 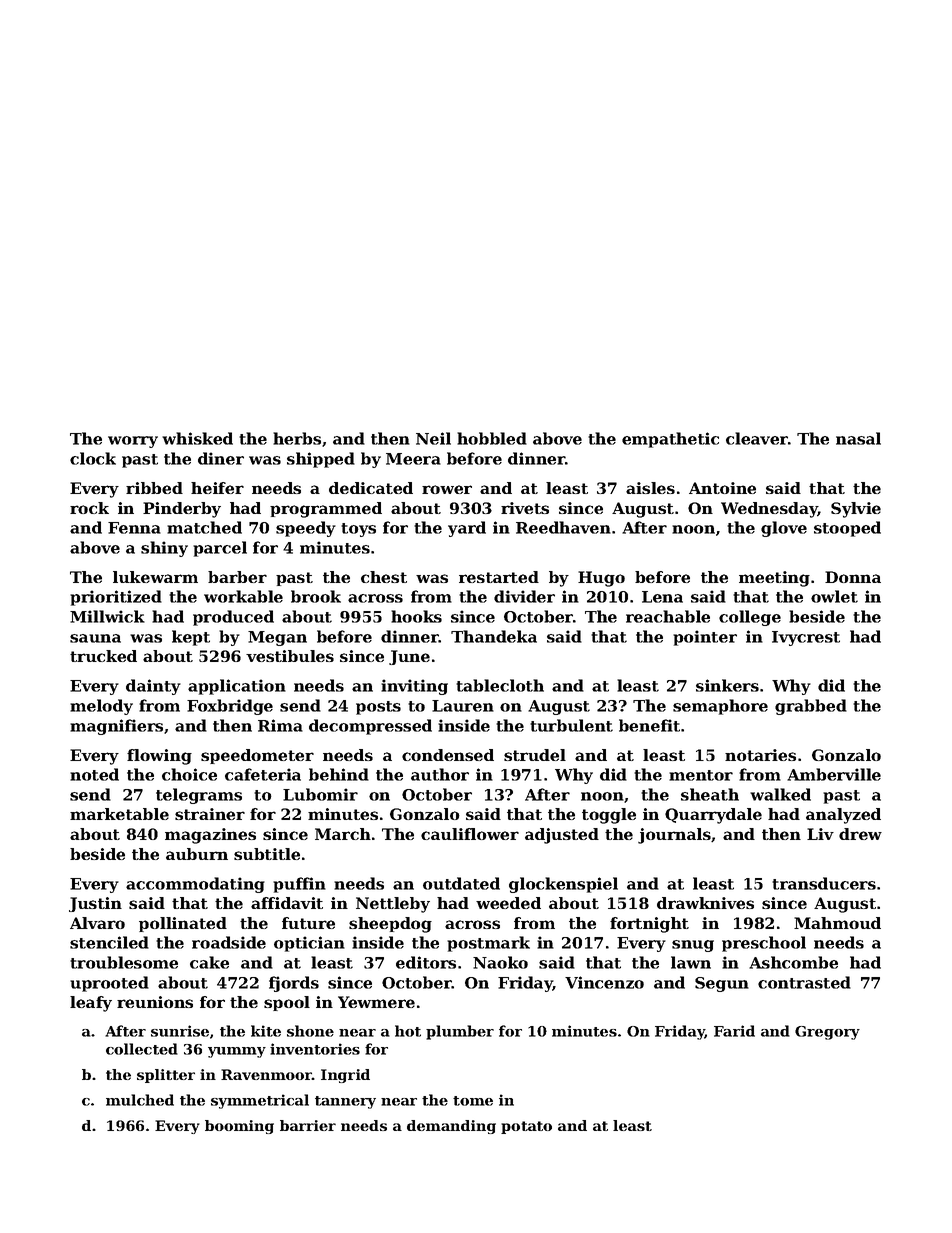 What do you see at coordinates (154, 488) in the screenshot?
I see `ribbed` at bounding box center [154, 488].
